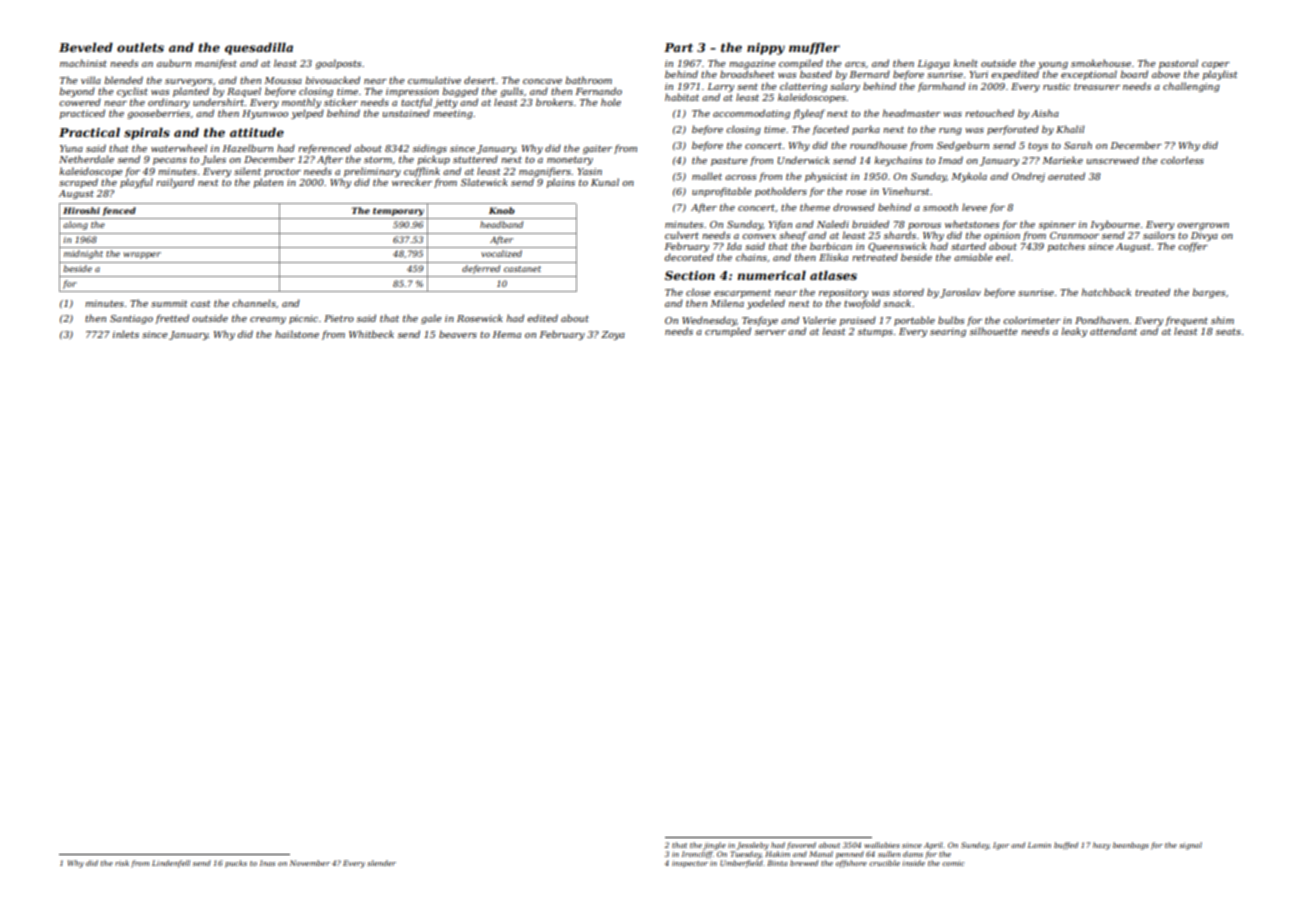 This screenshot has height=924, width=1308. I want to click on patches, so click(1066, 247).
